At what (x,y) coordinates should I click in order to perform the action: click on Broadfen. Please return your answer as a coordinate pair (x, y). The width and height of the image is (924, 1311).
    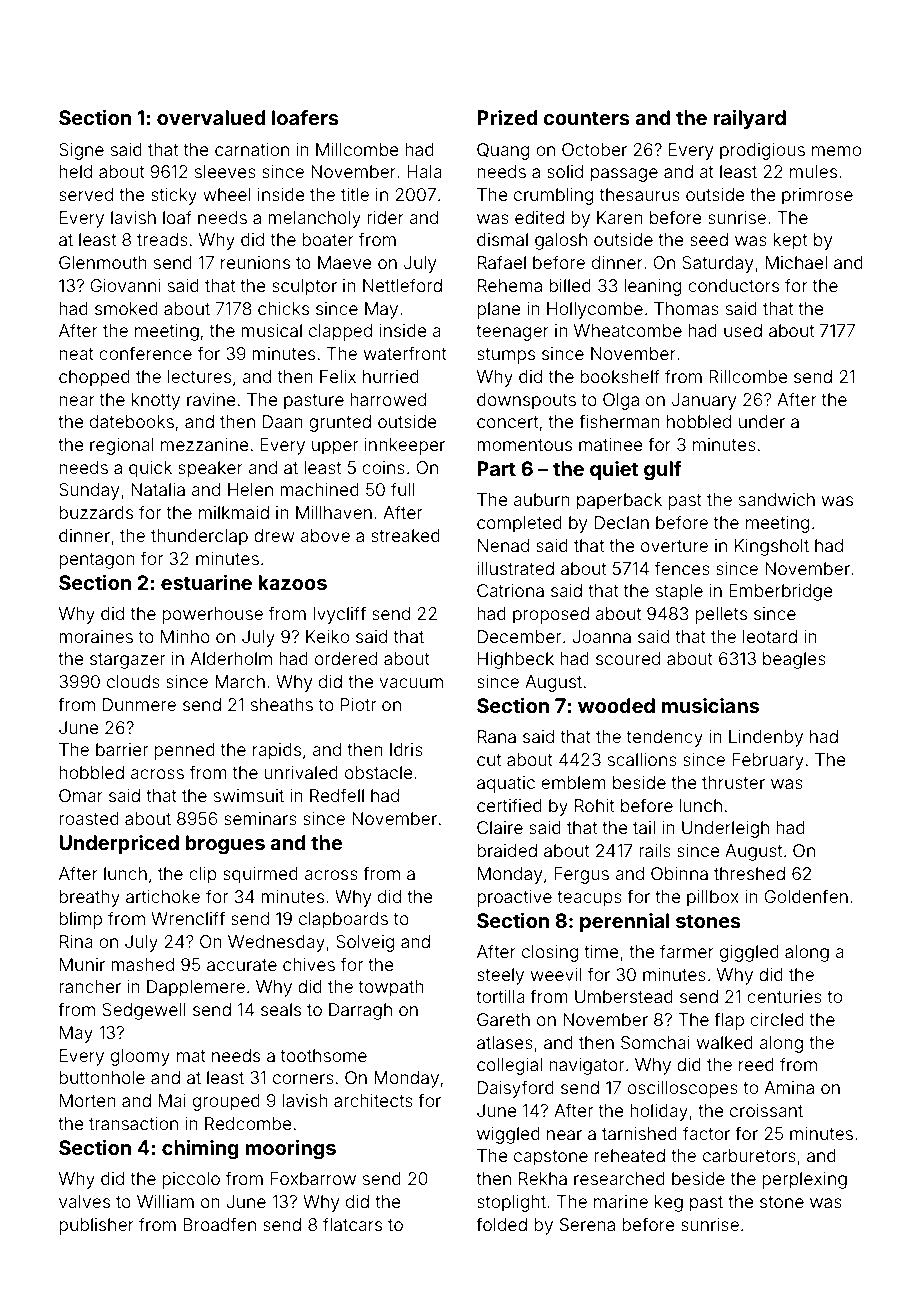
    Looking at the image, I should click on (219, 1224).
